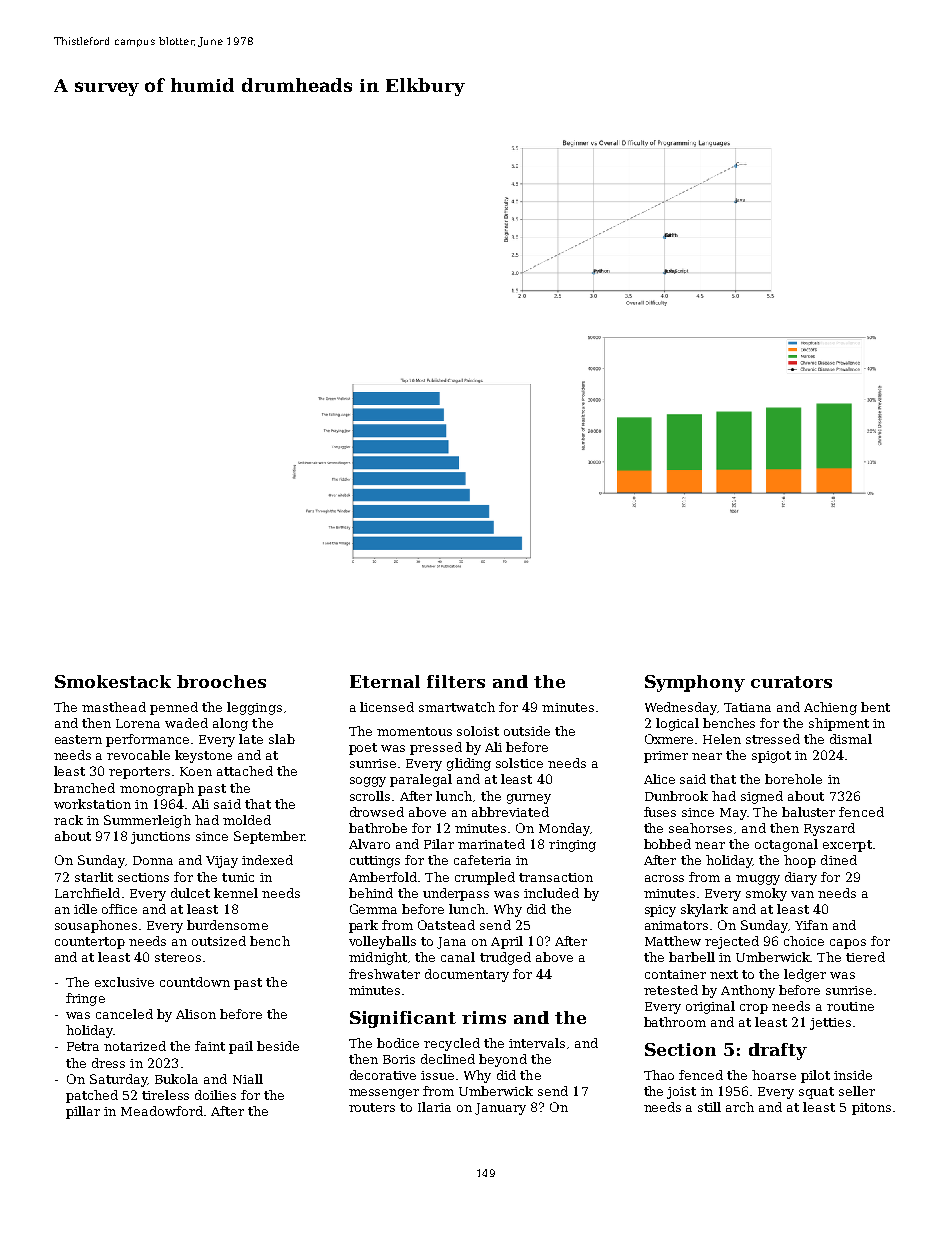 The height and width of the document is (1233, 952). Describe the element at coordinates (113, 681) in the document. I see `Smokestack` at that location.
